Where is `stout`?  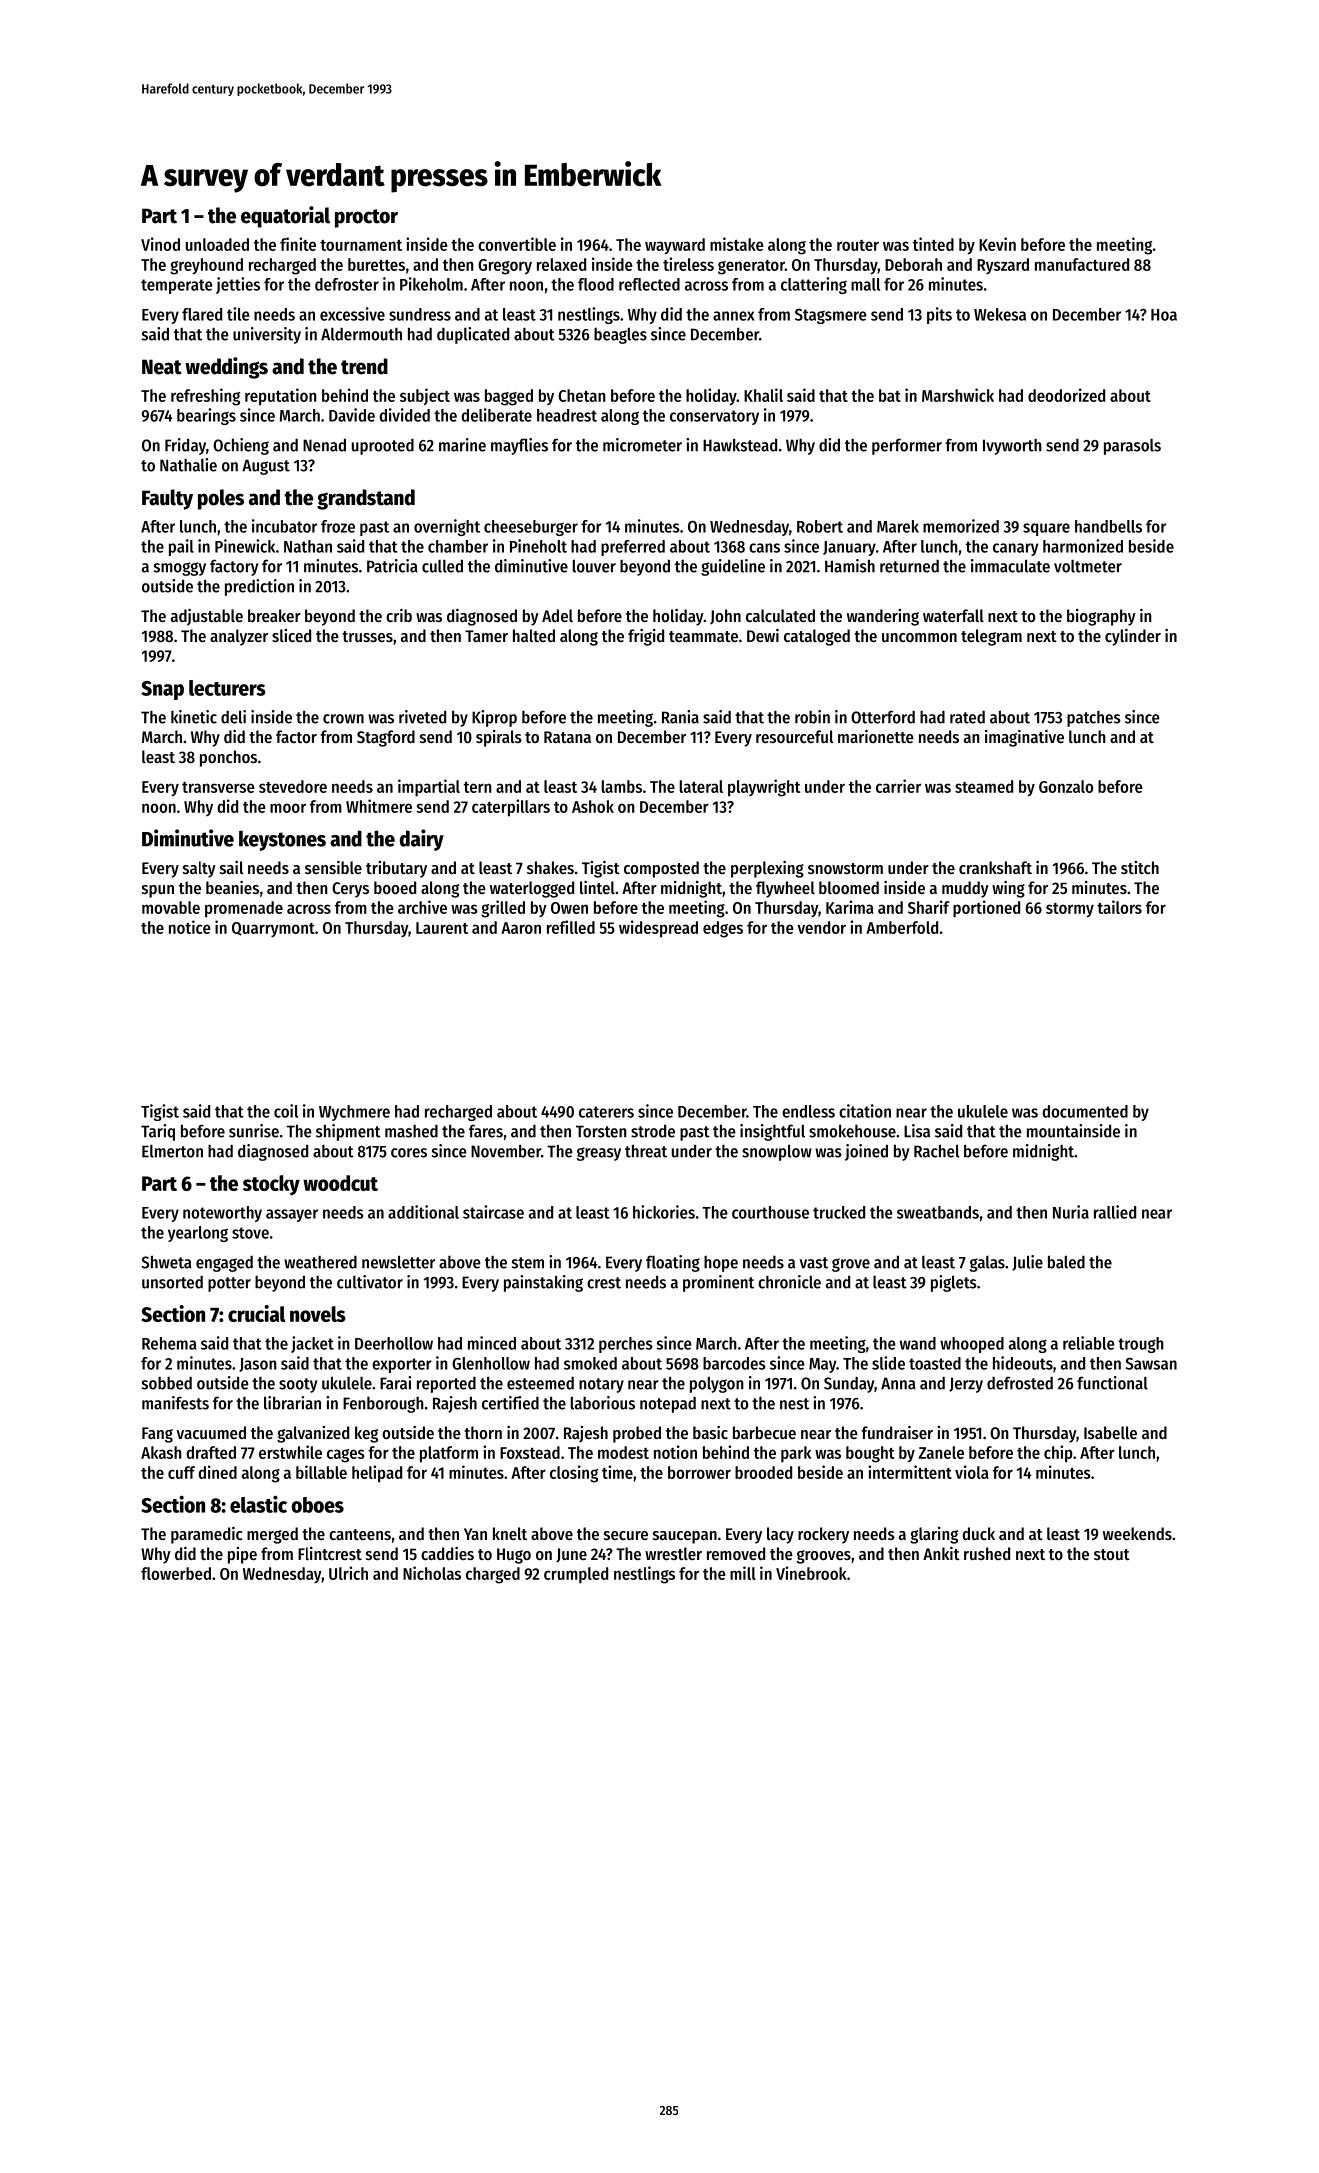
stout is located at coordinates (1112, 1554).
